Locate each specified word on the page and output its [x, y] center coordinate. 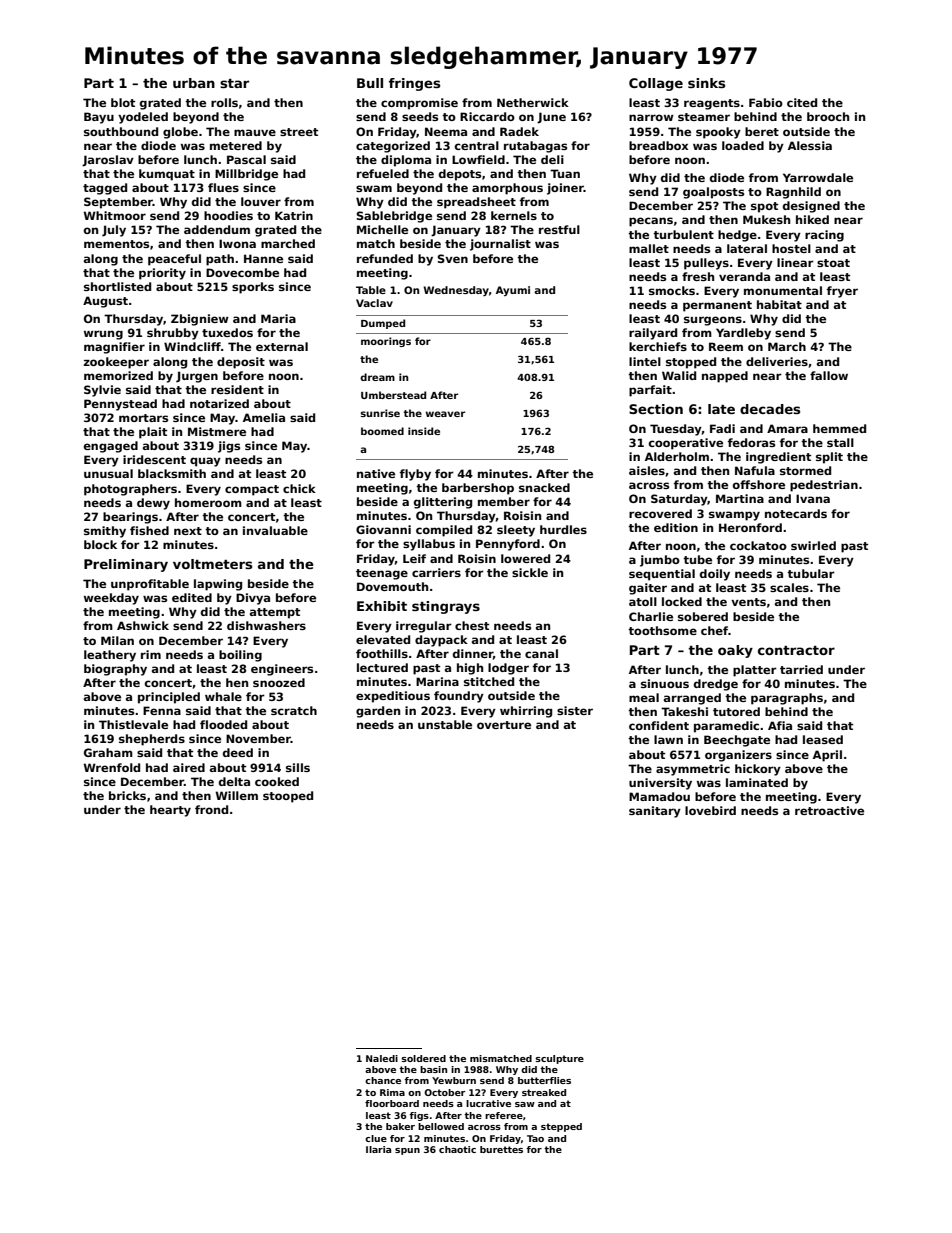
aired [189, 767]
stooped [288, 797]
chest [472, 625]
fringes [414, 84]
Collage [656, 84]
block [100, 544]
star [234, 83]
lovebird [710, 810]
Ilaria [378, 1149]
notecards [796, 513]
